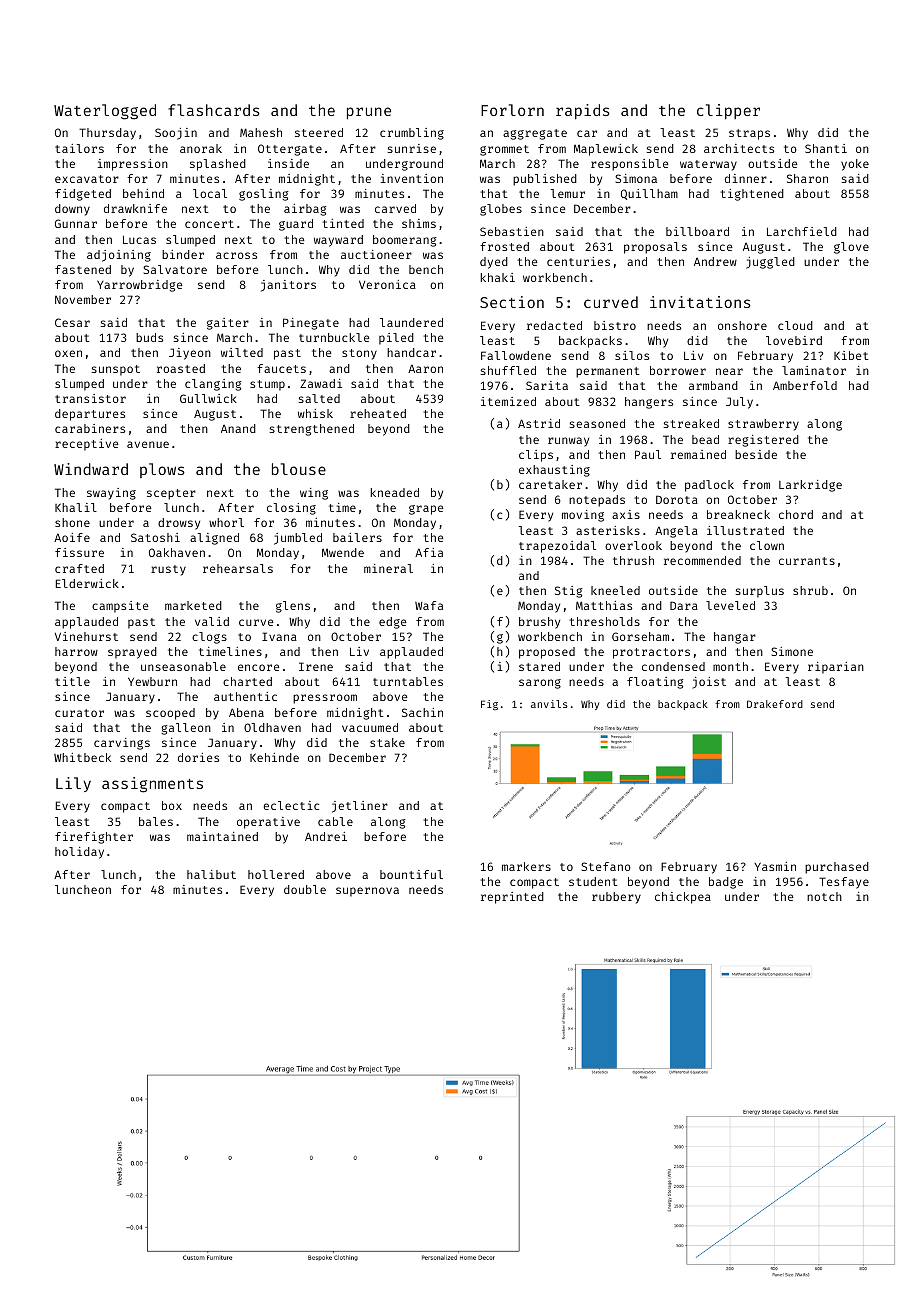  I want to click on Shanti, so click(826, 148).
